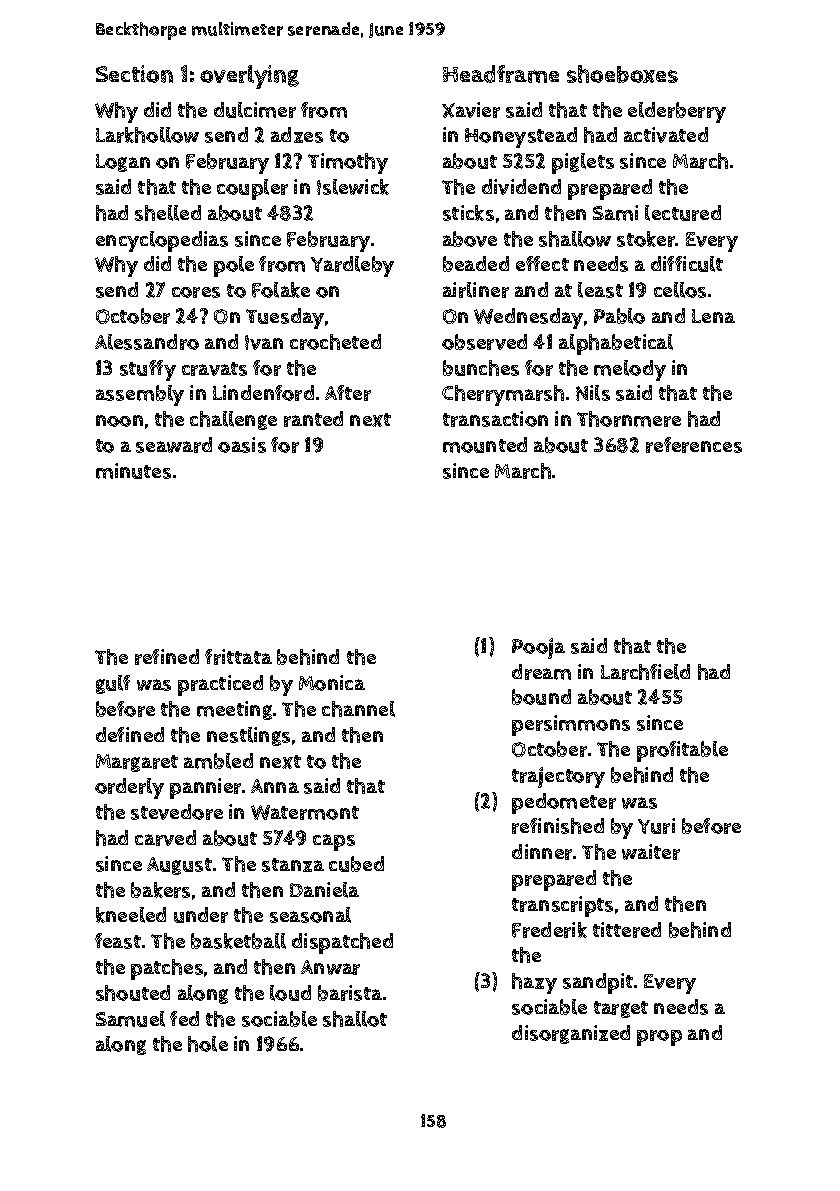 This screenshot has width=840, height=1191. Describe the element at coordinates (130, 1019) in the screenshot. I see `Samuel` at that location.
